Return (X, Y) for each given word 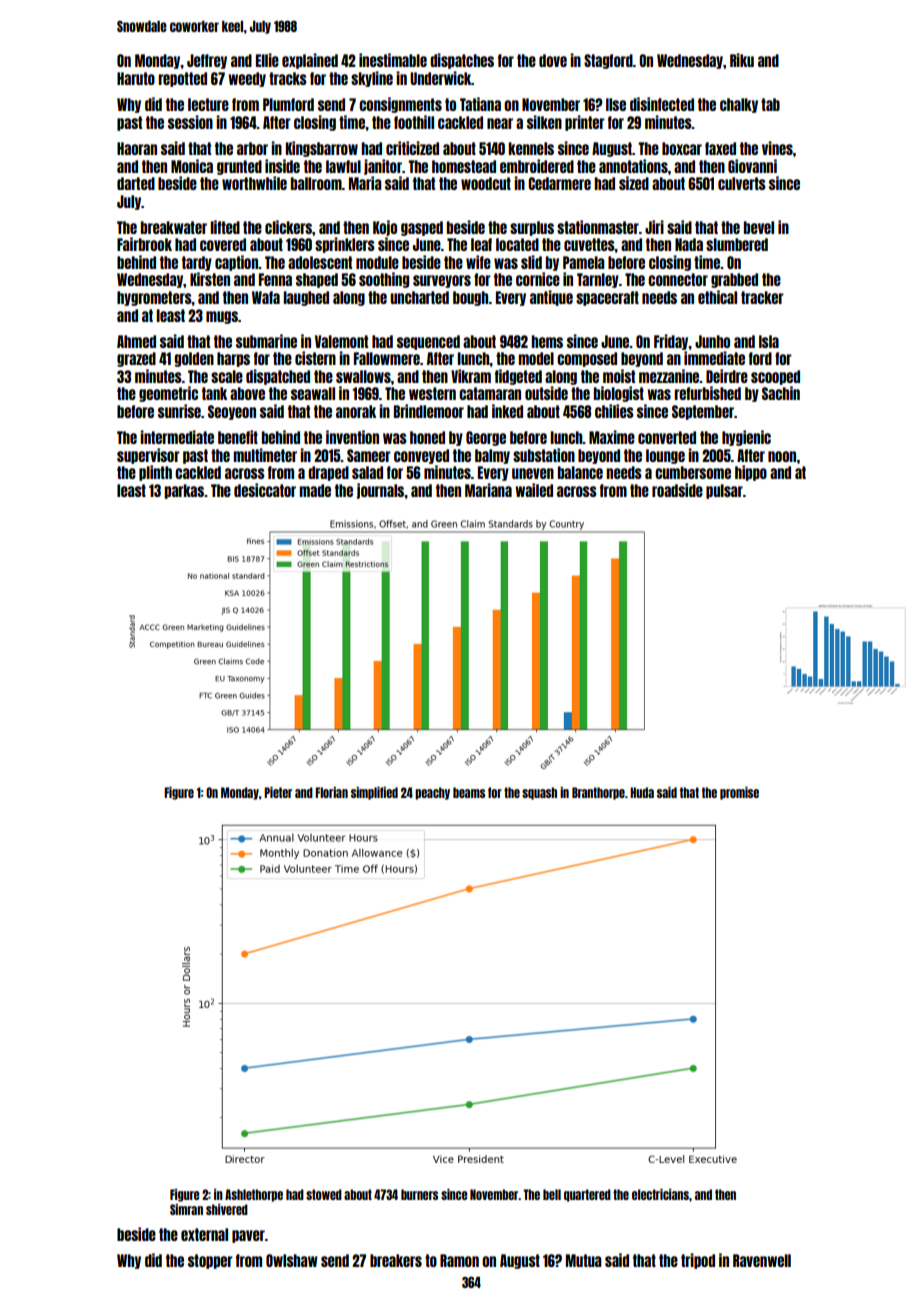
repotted (182, 79)
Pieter (278, 792)
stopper (210, 1261)
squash (539, 793)
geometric (168, 394)
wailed (534, 490)
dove (553, 60)
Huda (642, 792)
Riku (742, 60)
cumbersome (693, 472)
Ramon (459, 1260)
